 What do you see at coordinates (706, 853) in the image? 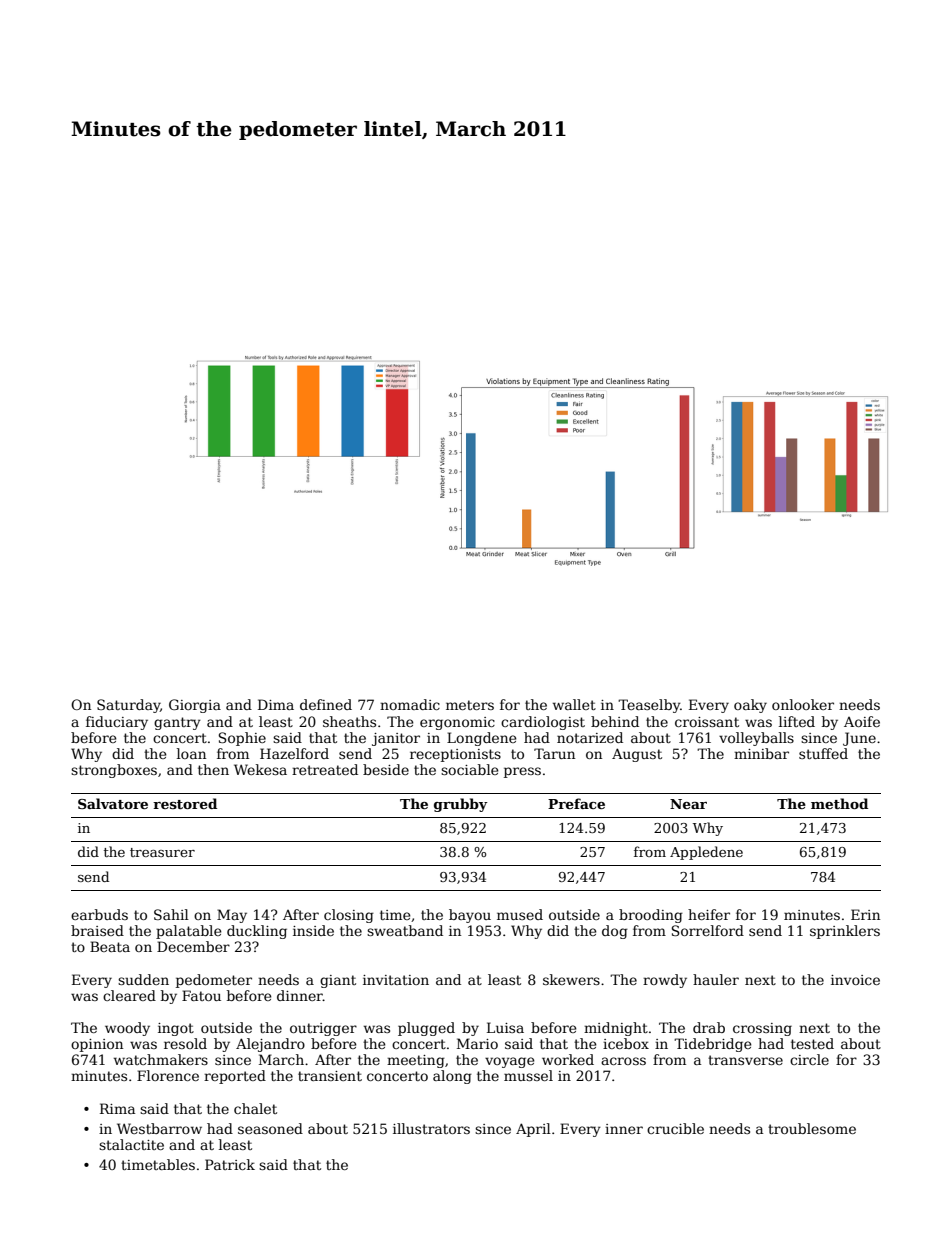
I see `Appledene` at bounding box center [706, 853].
